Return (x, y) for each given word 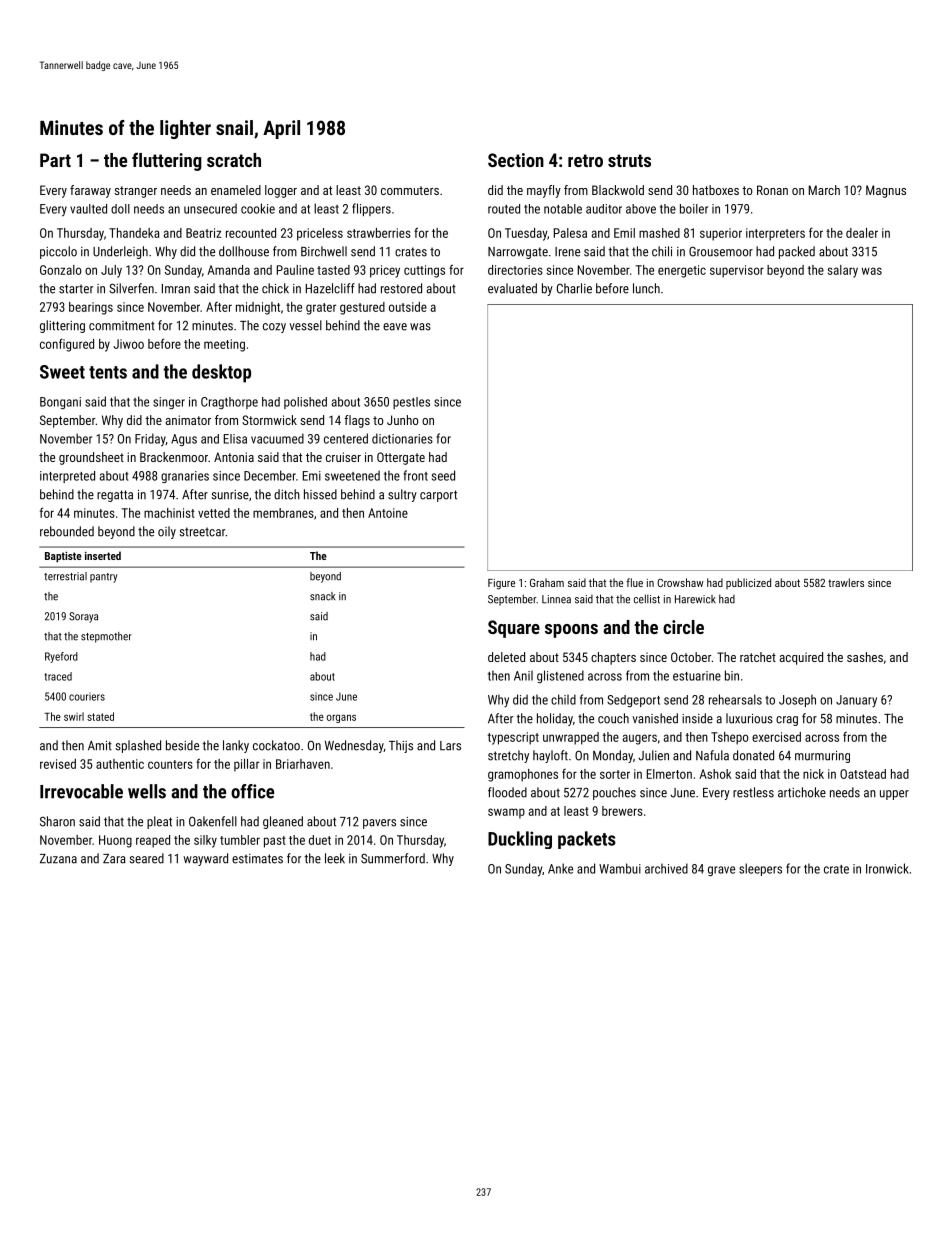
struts (629, 160)
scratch (234, 160)
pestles (411, 403)
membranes (283, 513)
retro (585, 160)
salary (843, 271)
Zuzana (58, 859)
